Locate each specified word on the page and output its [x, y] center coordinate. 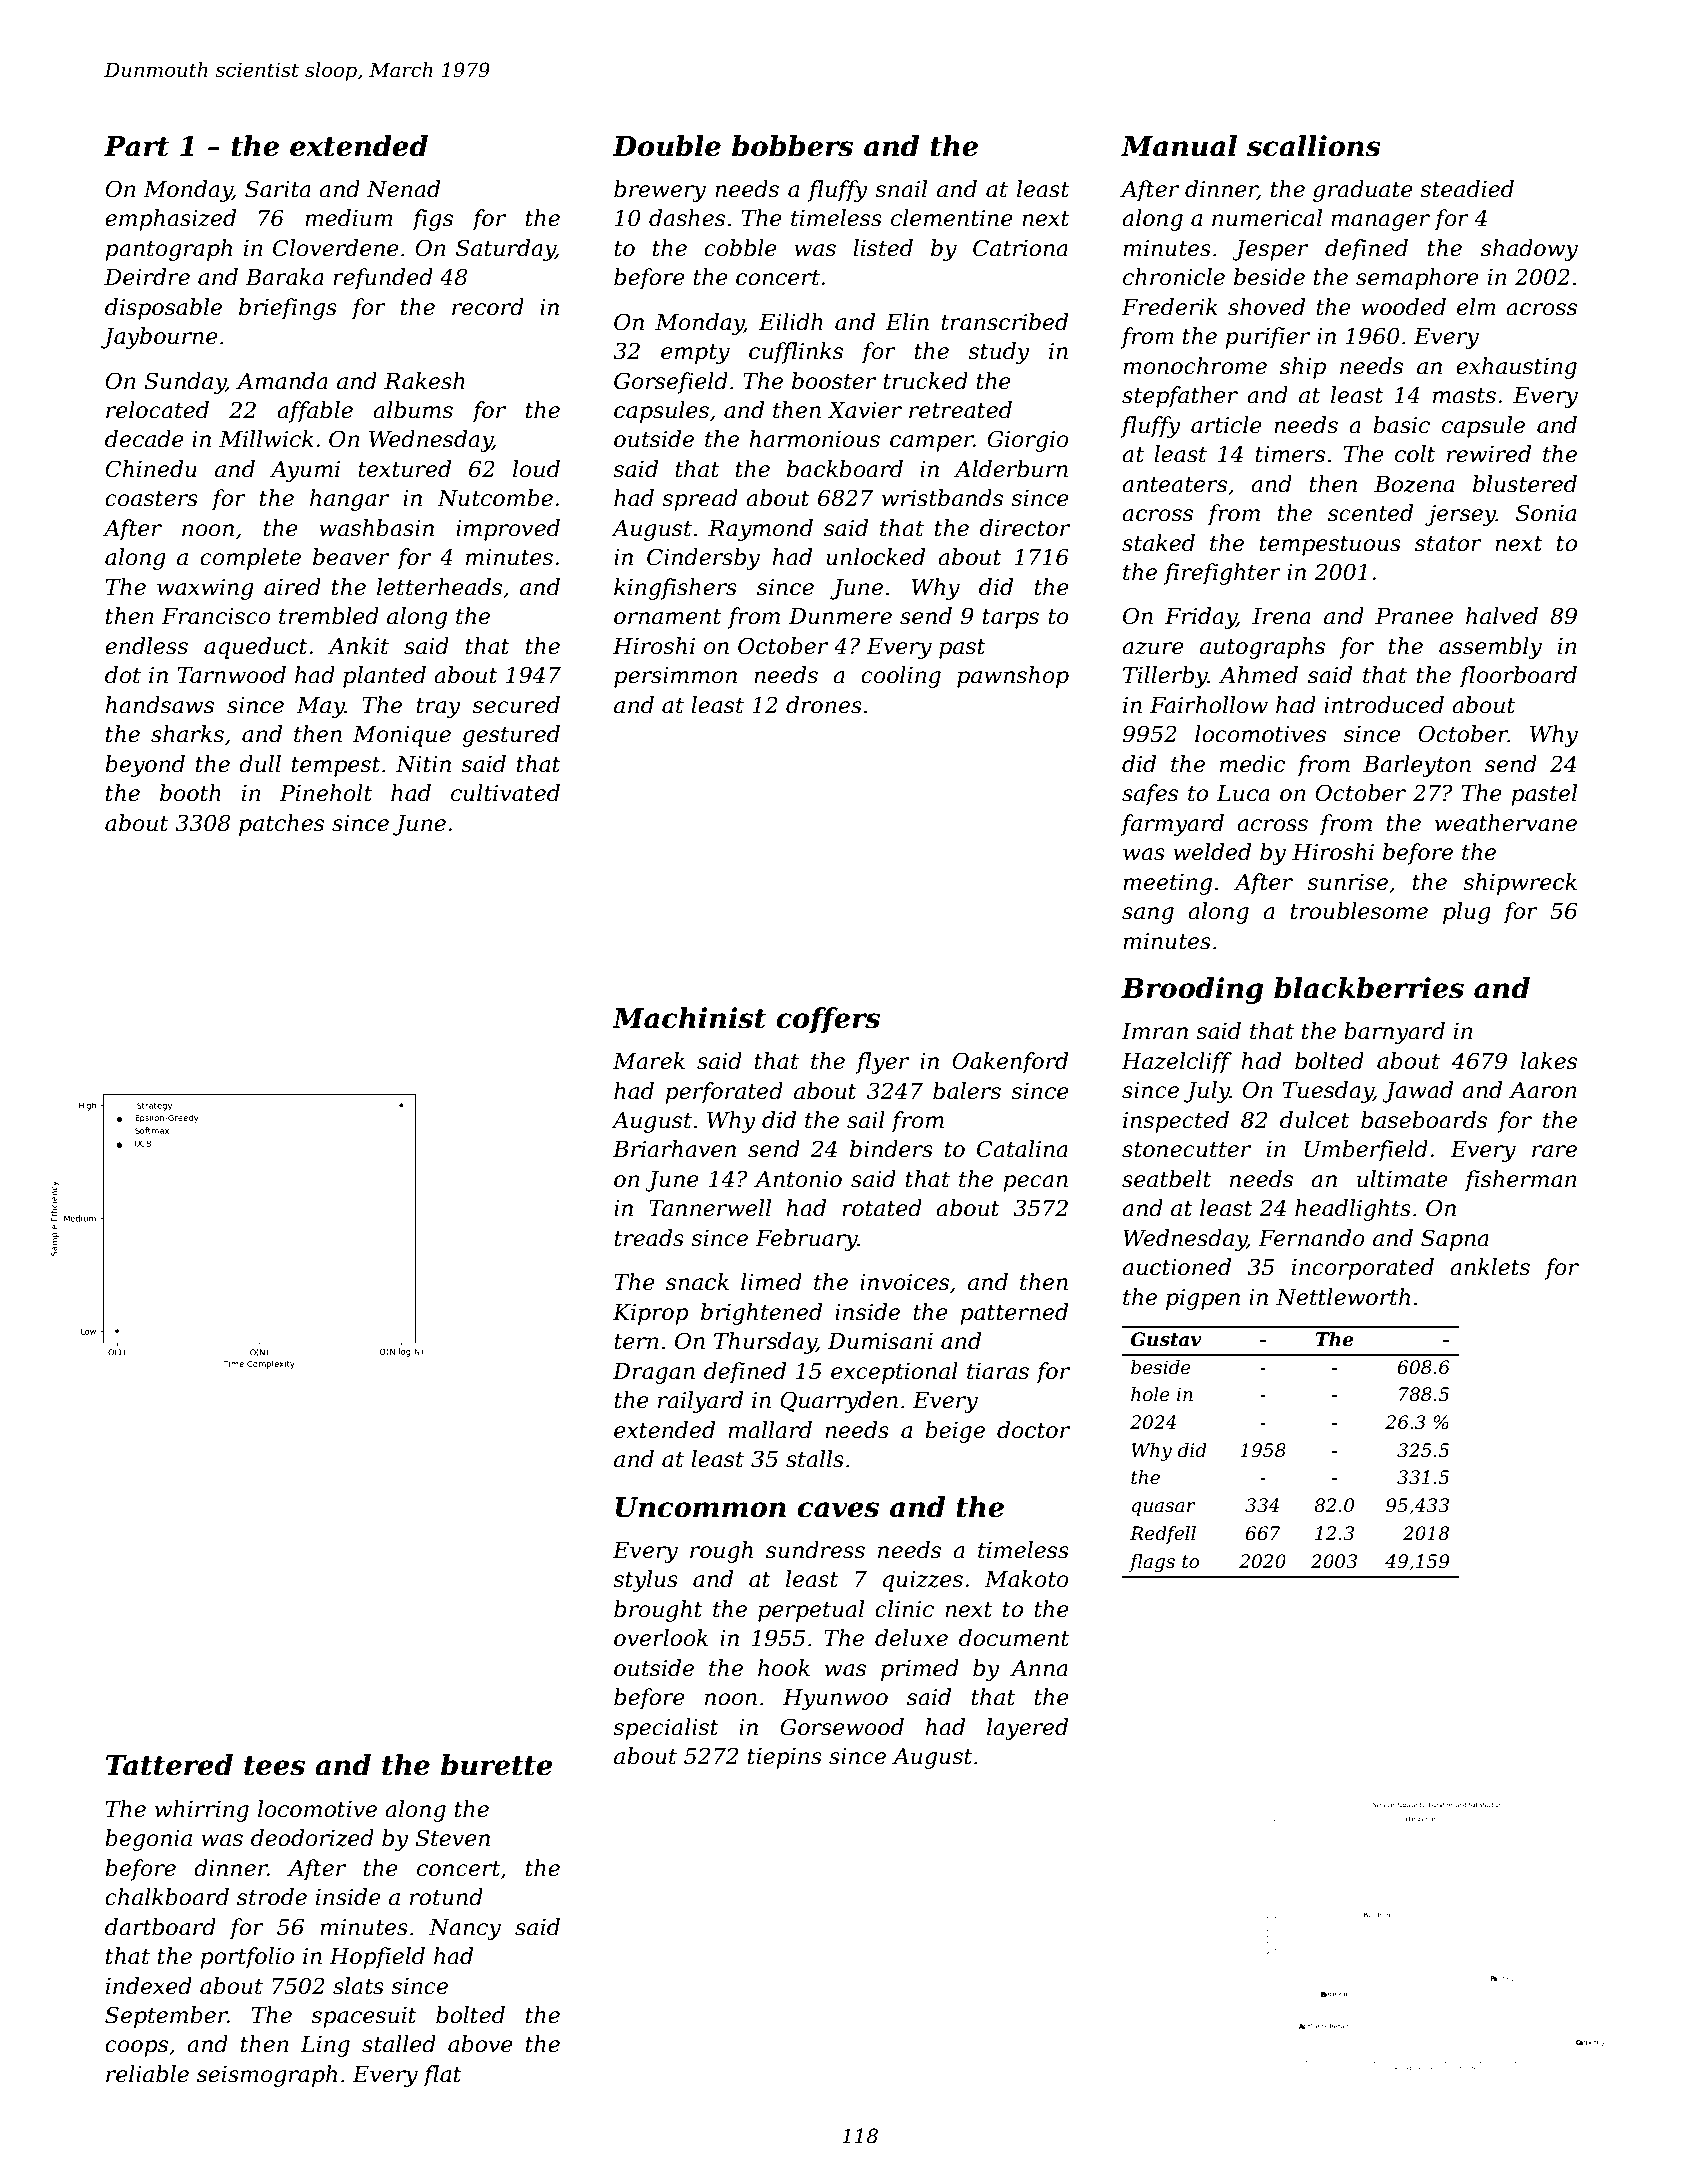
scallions [1314, 146]
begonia [148, 1840]
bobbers [792, 146]
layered [1027, 1729]
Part [136, 146]
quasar [1164, 1509]
